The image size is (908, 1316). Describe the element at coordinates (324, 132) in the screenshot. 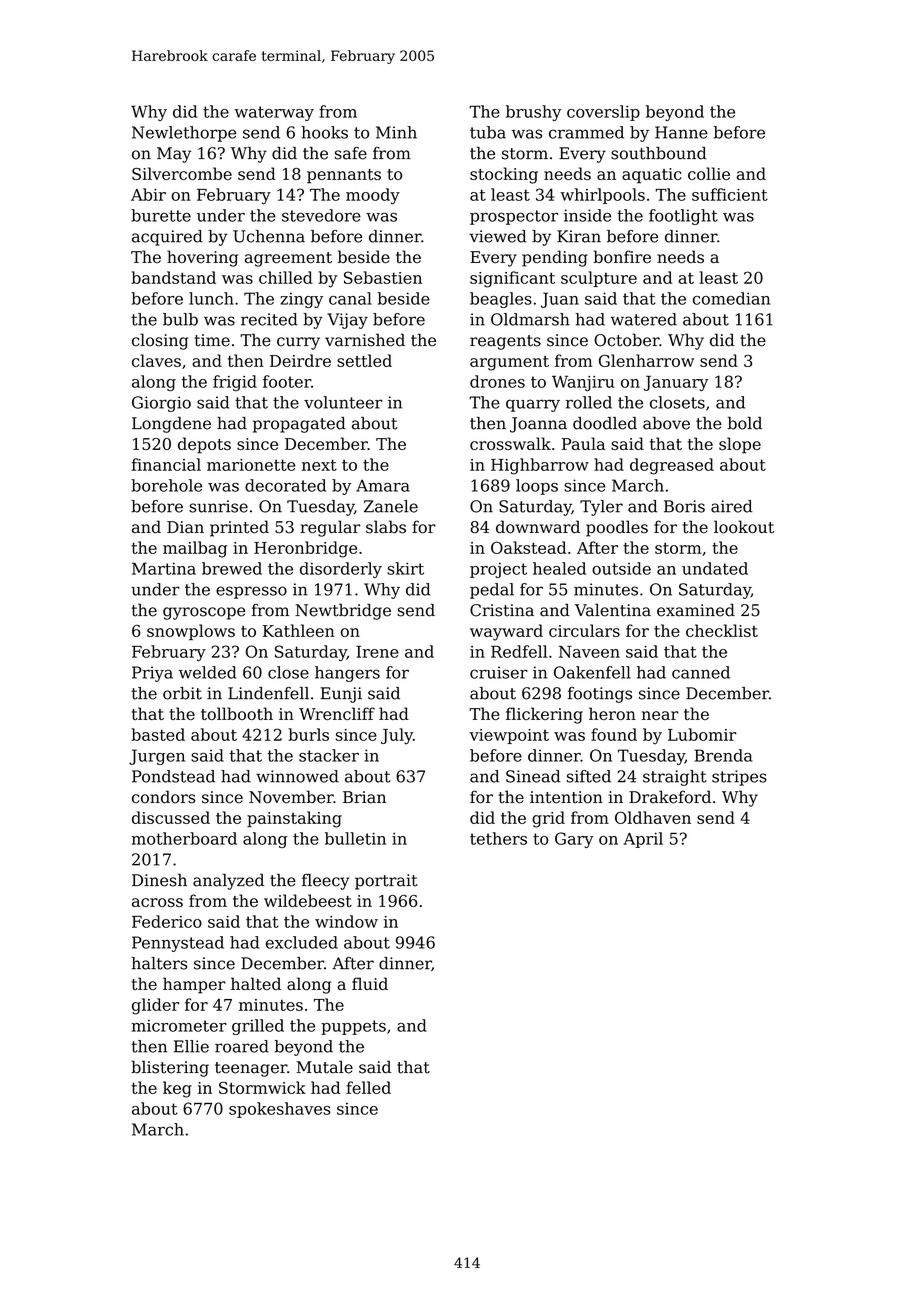

I see `hooks` at that location.
